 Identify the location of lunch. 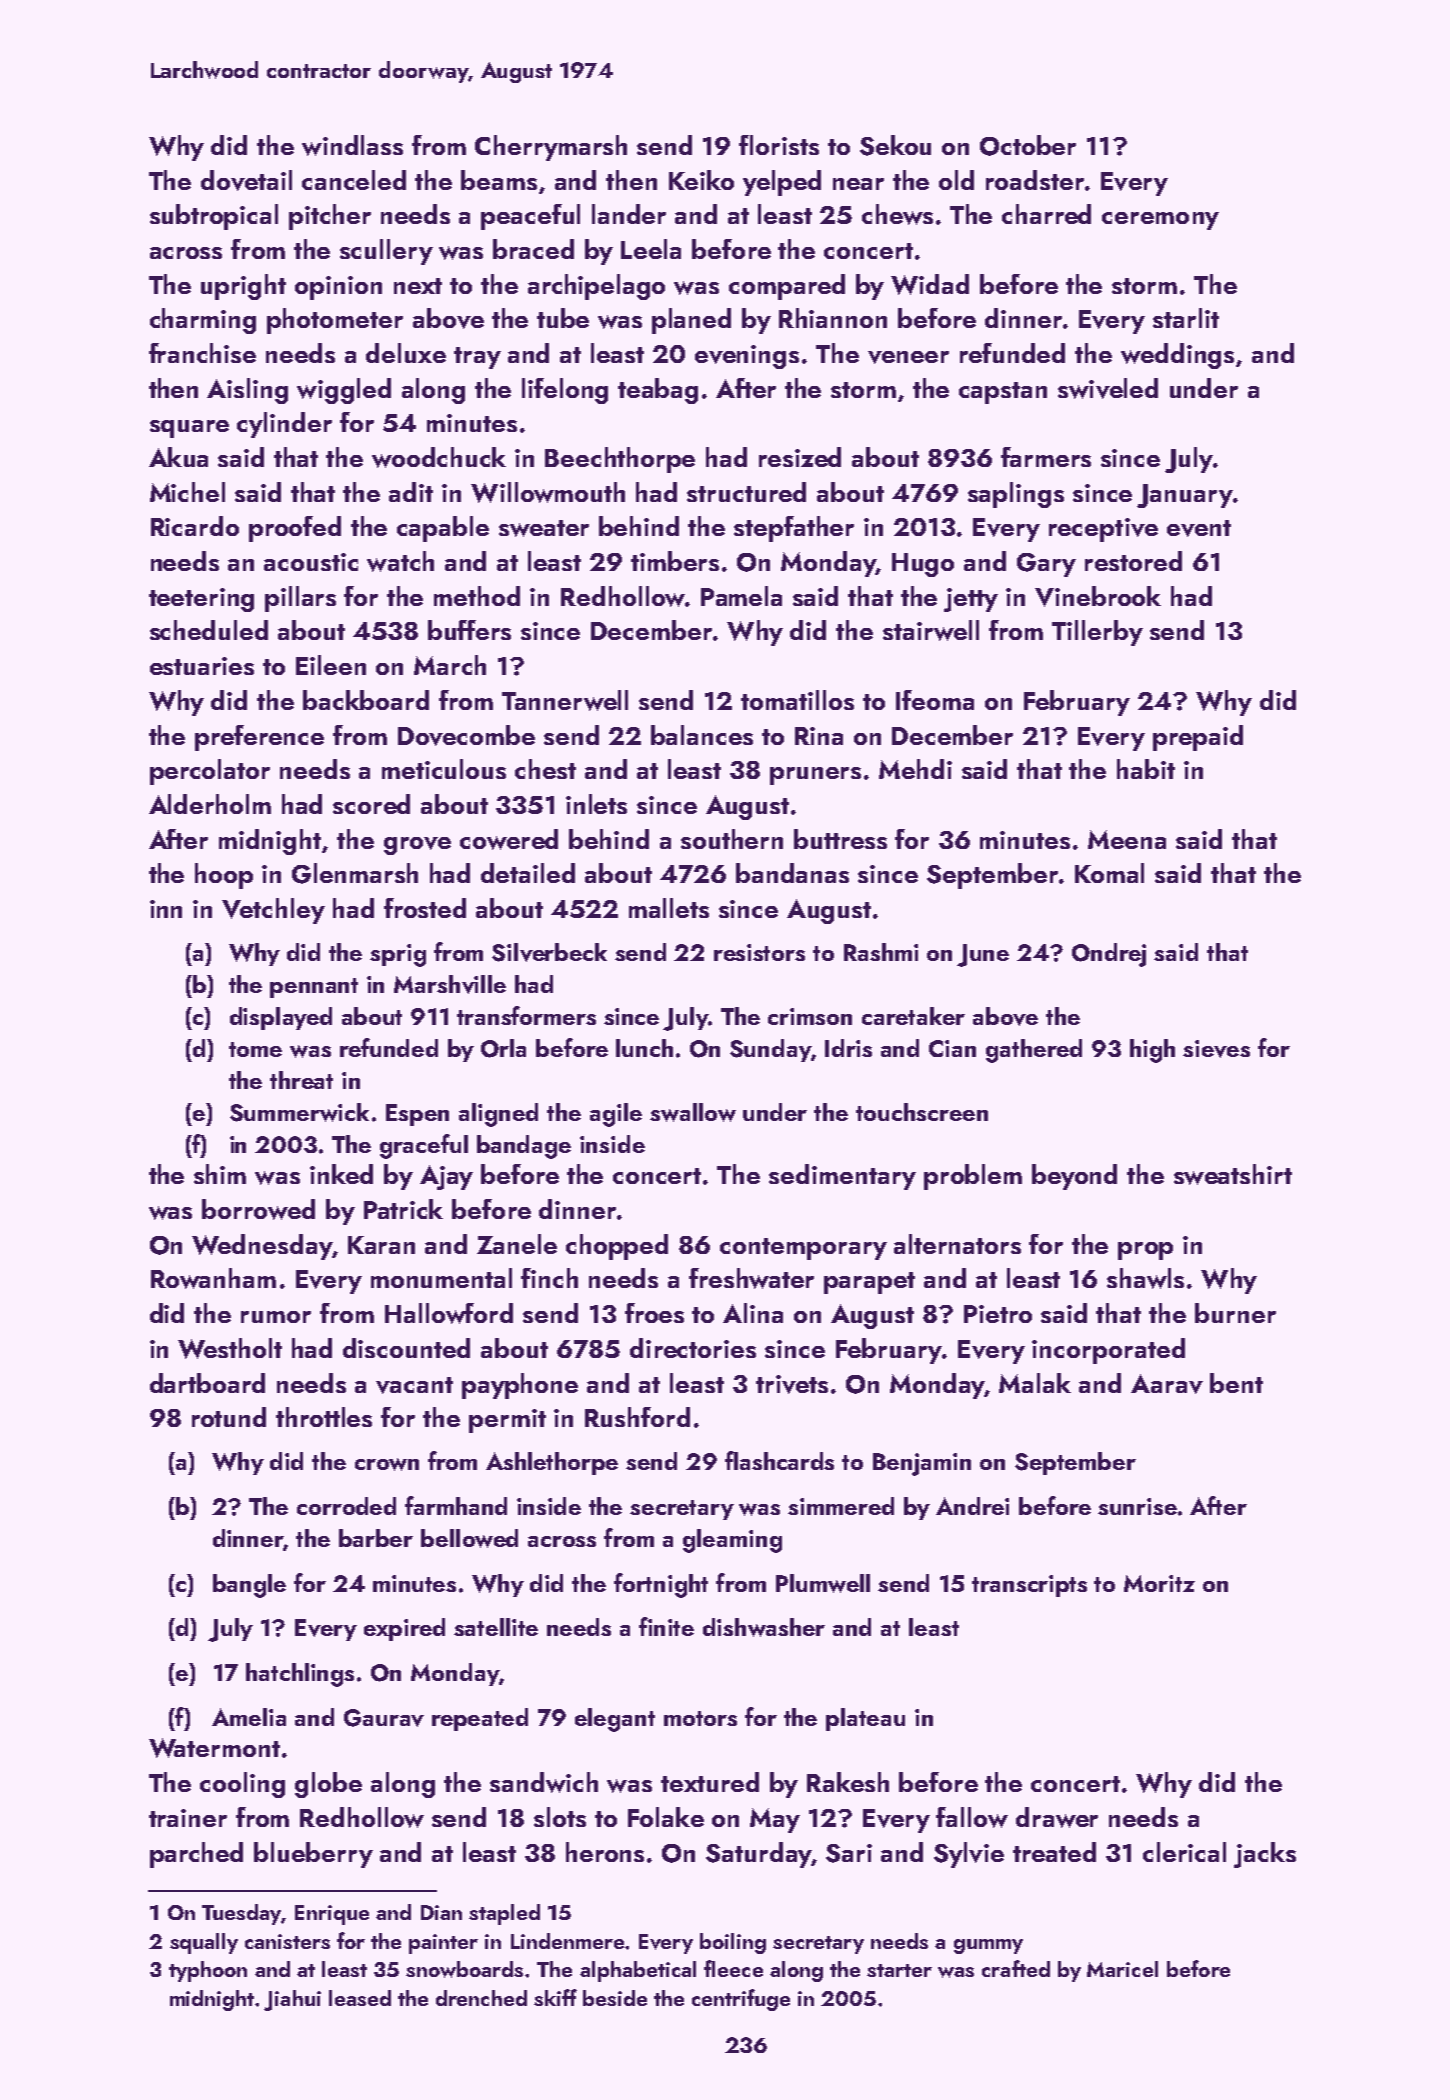
(644, 1048).
